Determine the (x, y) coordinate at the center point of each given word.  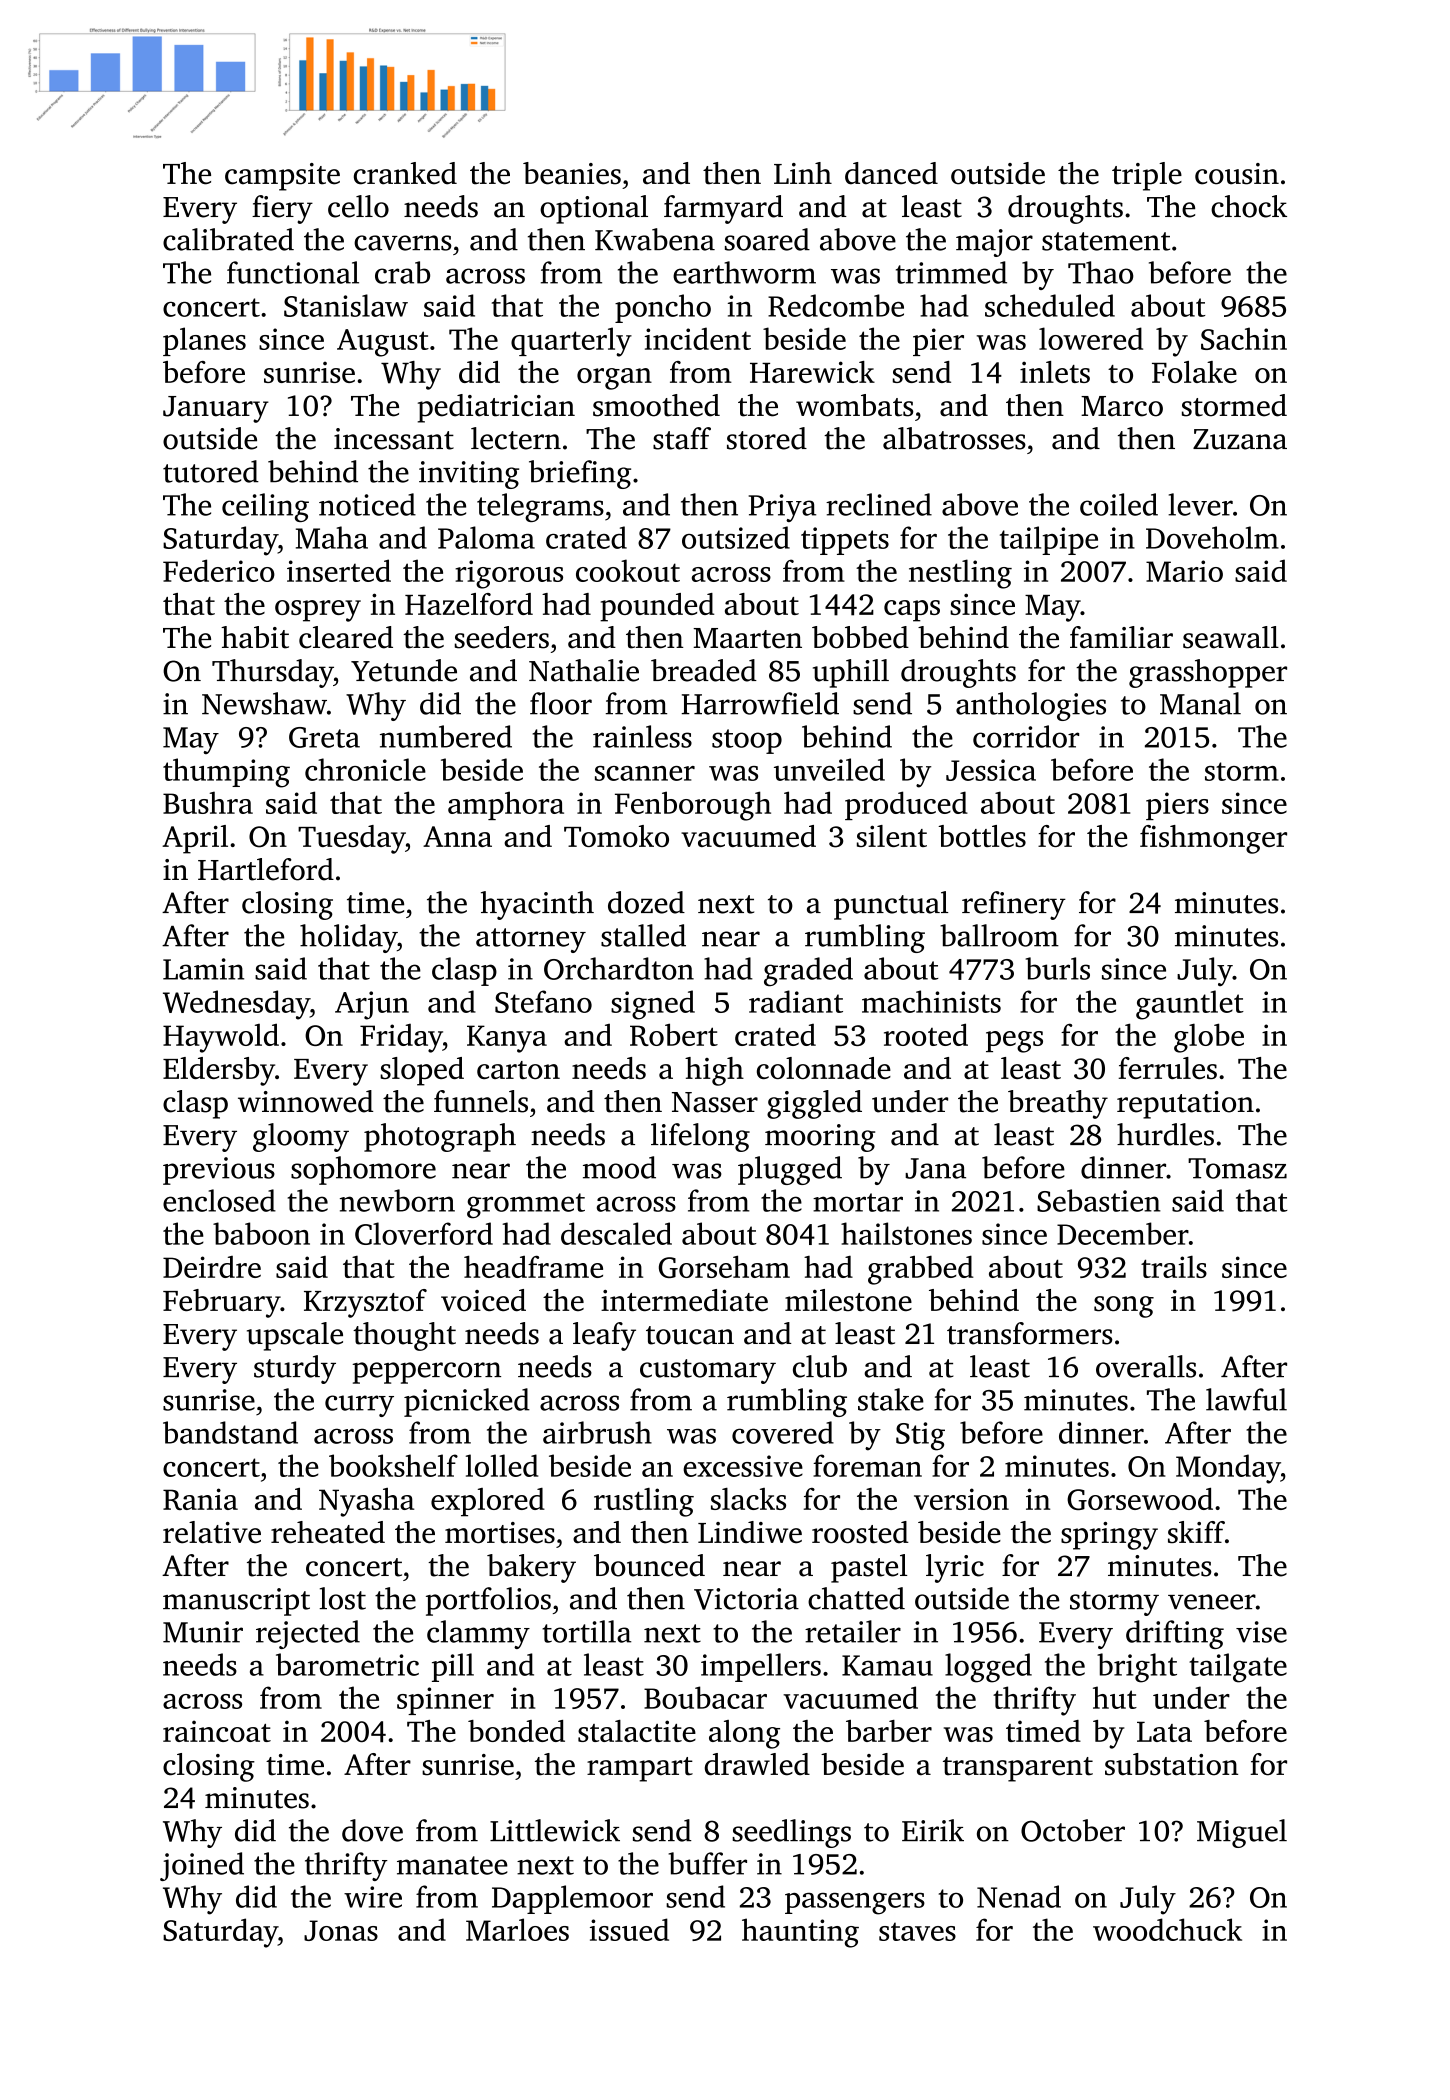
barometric (347, 1664)
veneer (1212, 1602)
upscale (295, 1336)
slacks (748, 1499)
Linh (803, 173)
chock (1249, 206)
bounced (649, 1565)
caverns (402, 243)
